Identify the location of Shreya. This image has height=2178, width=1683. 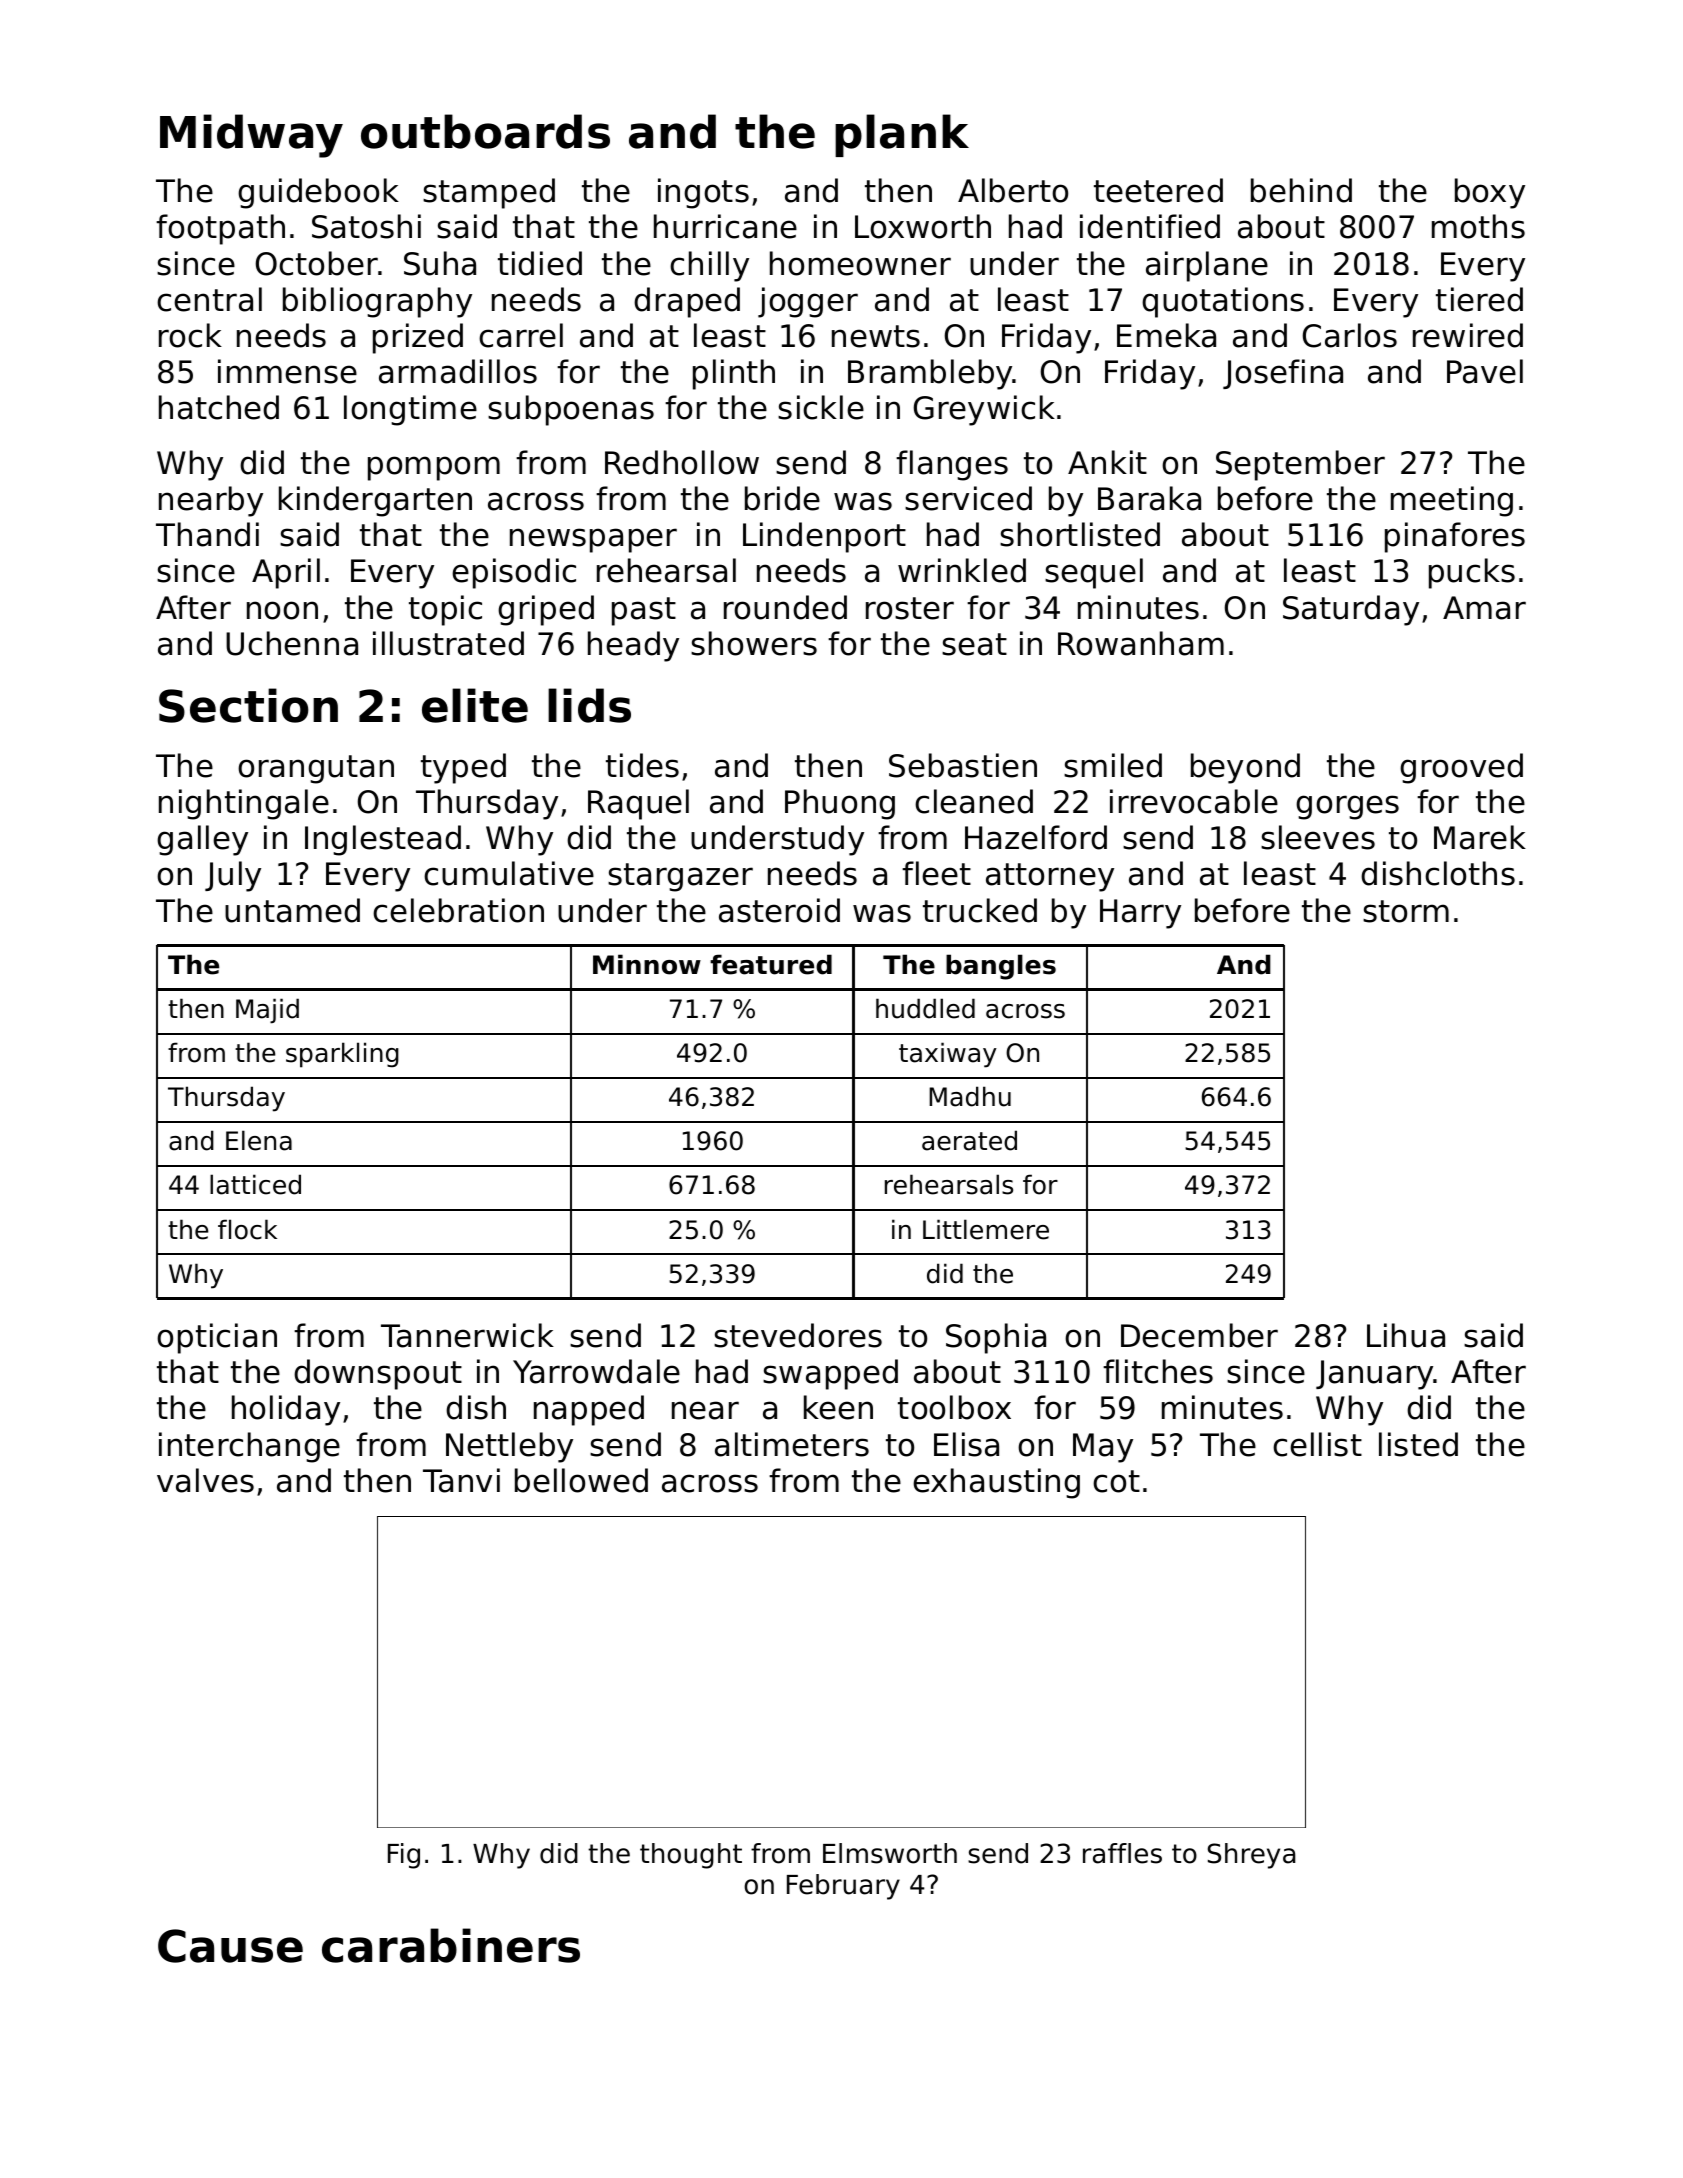
(1251, 1856).
